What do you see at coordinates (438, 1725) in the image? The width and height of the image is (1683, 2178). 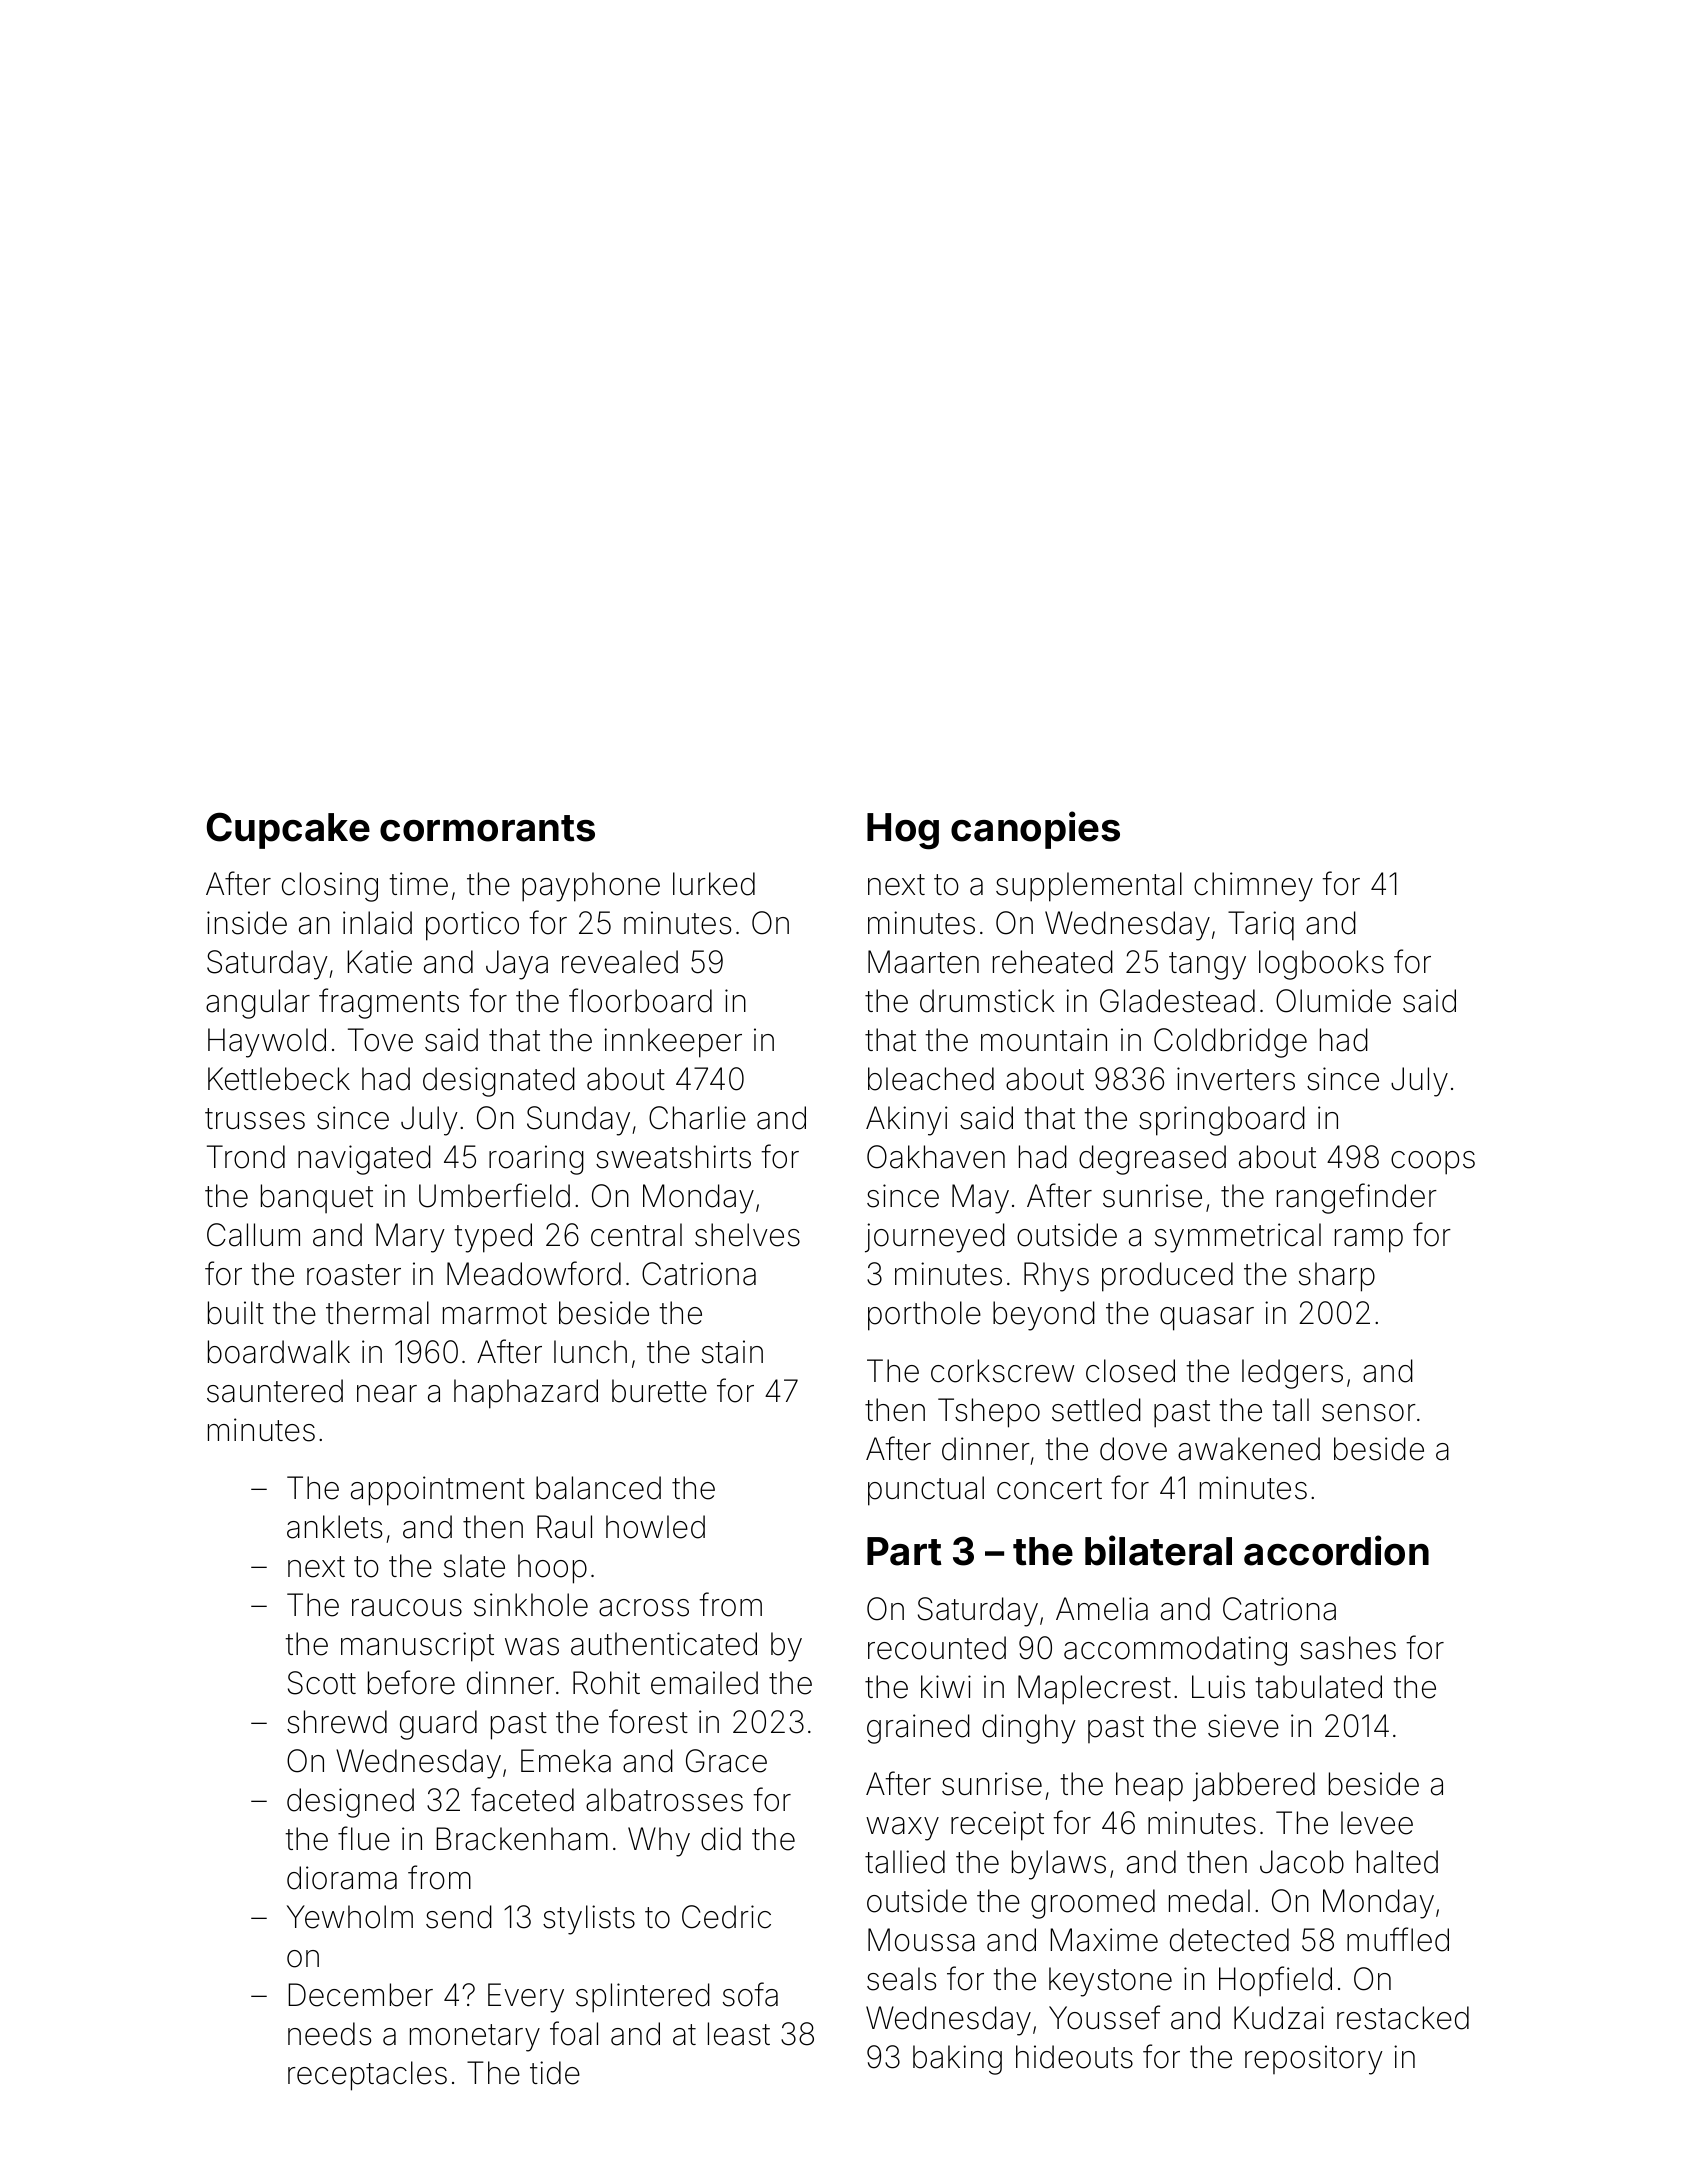 I see `guard` at bounding box center [438, 1725].
